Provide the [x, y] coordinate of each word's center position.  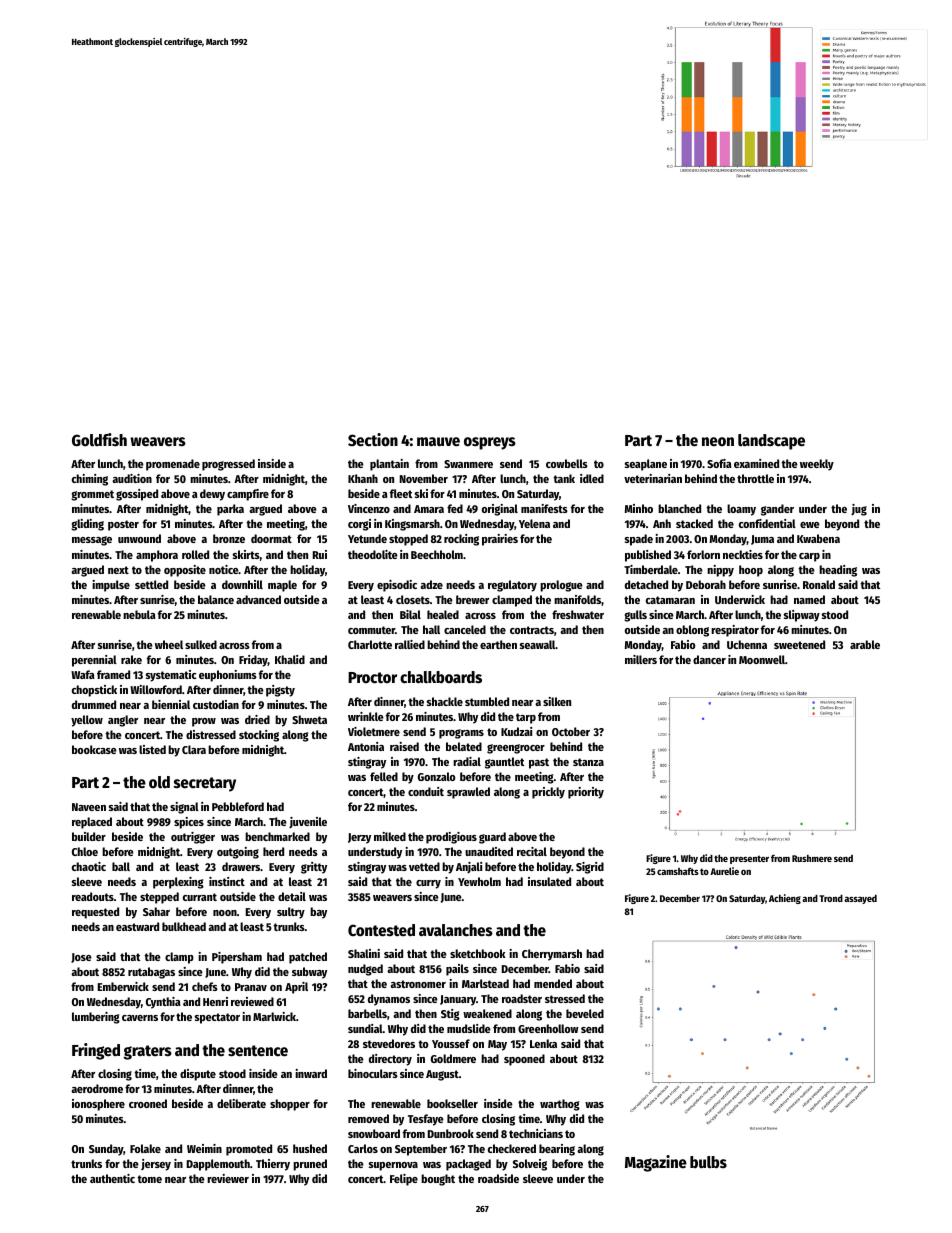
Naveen [89, 807]
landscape [771, 442]
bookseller [452, 1103]
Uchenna [747, 644]
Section [373, 440]
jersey [156, 1165]
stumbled [487, 701]
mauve [438, 442]
